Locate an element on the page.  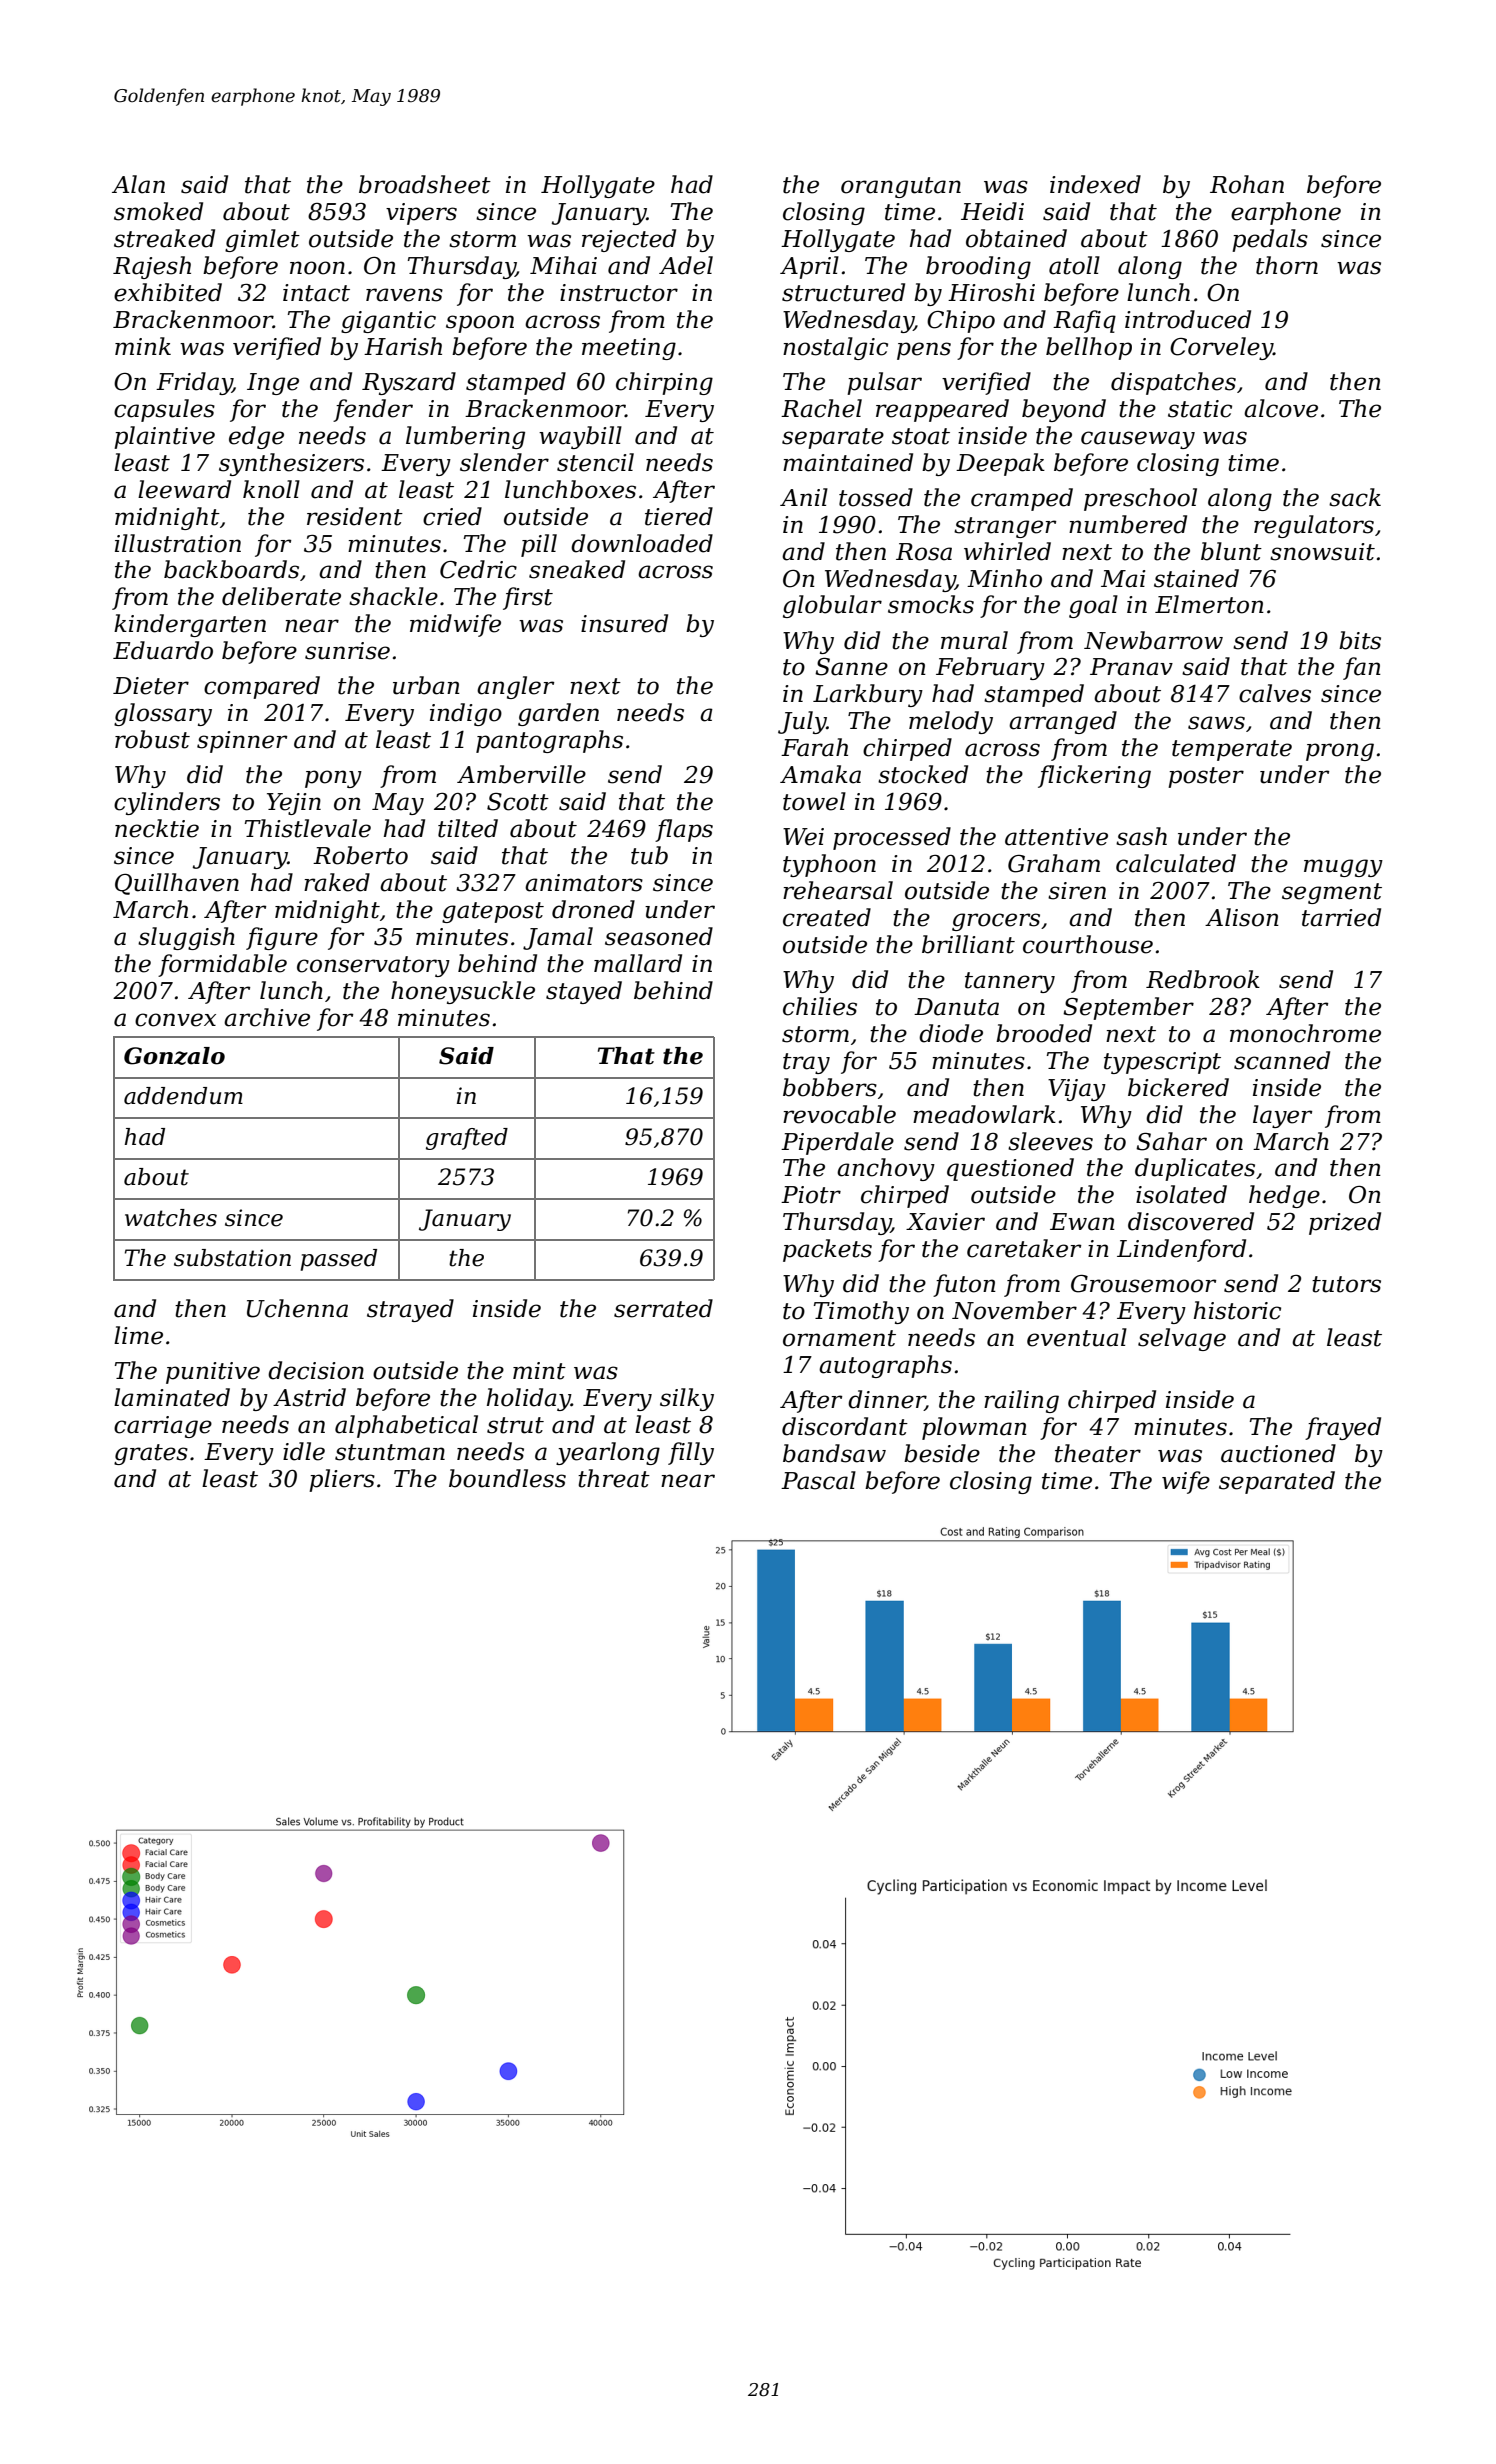
globular is located at coordinates (832, 606).
